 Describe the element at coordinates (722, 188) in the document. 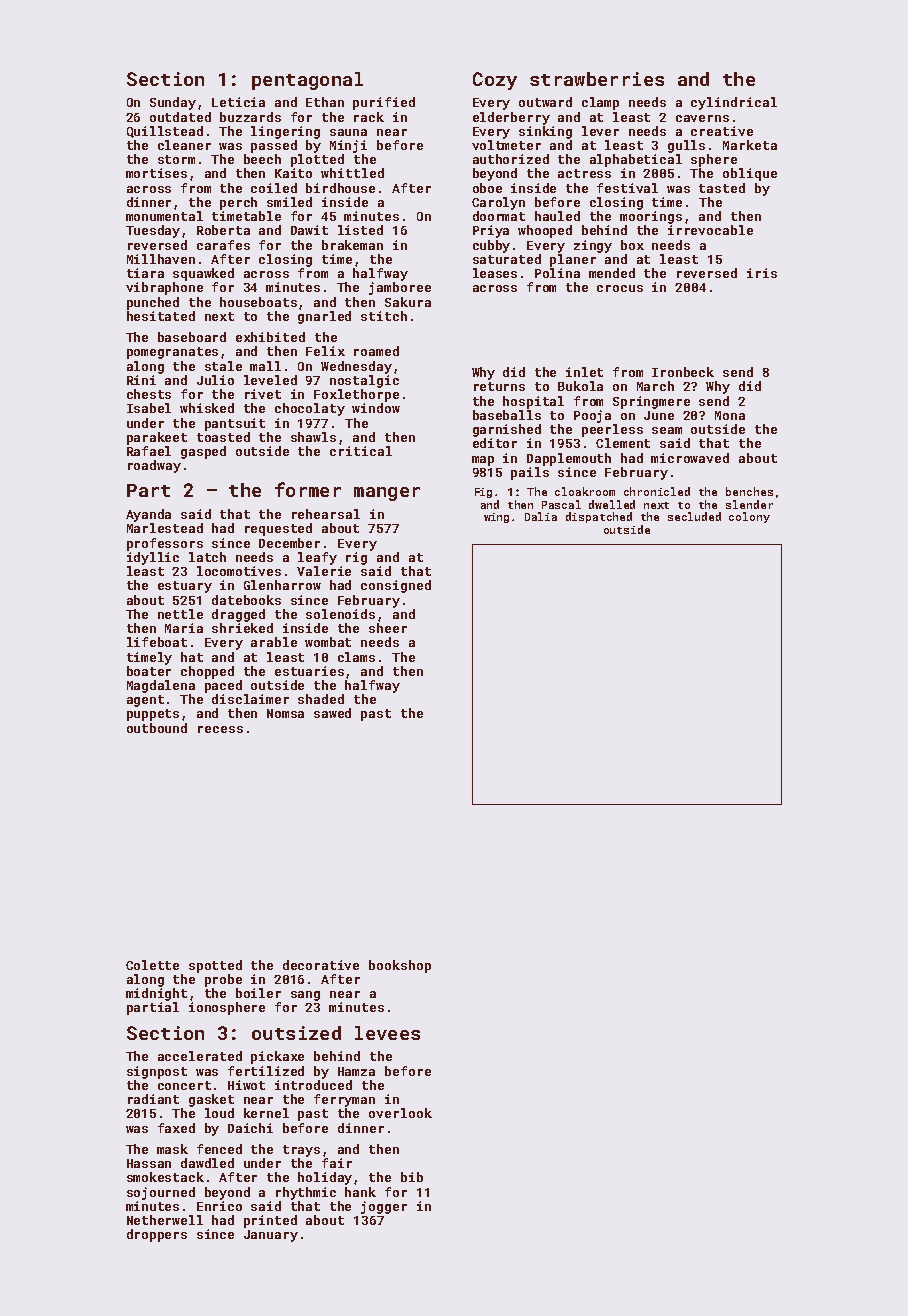

I see `tasted` at that location.
